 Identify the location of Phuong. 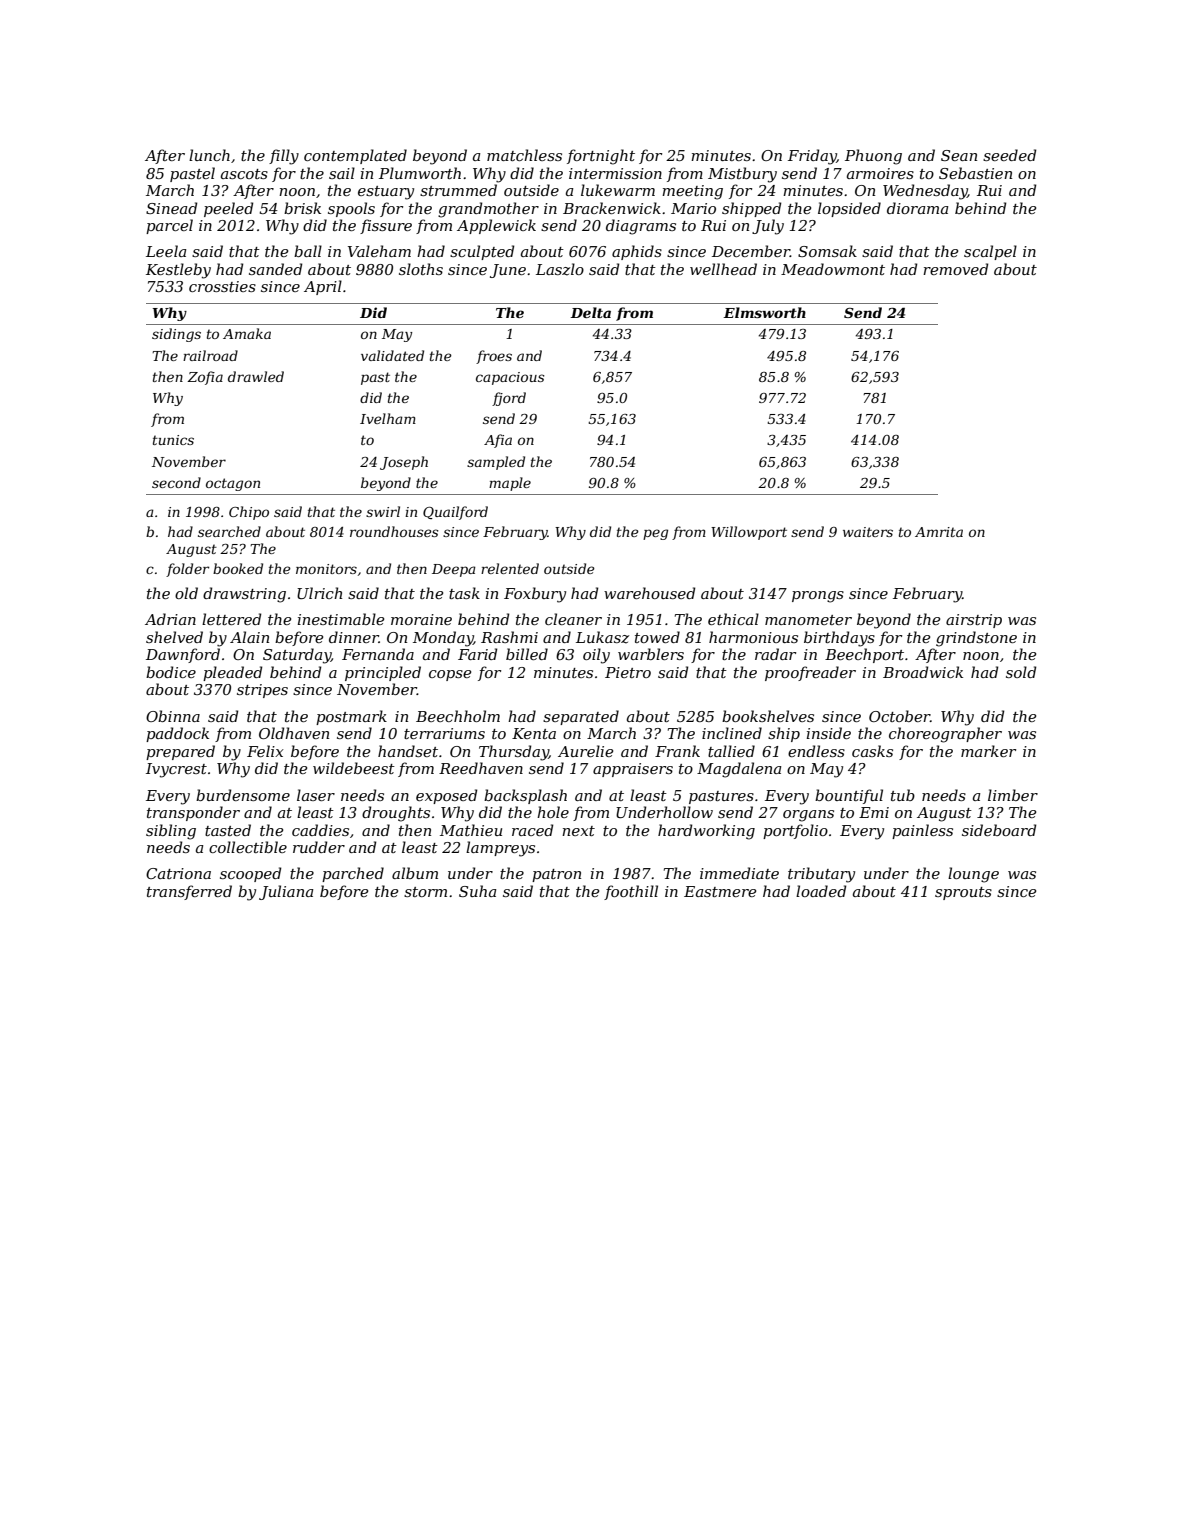
(873, 157).
